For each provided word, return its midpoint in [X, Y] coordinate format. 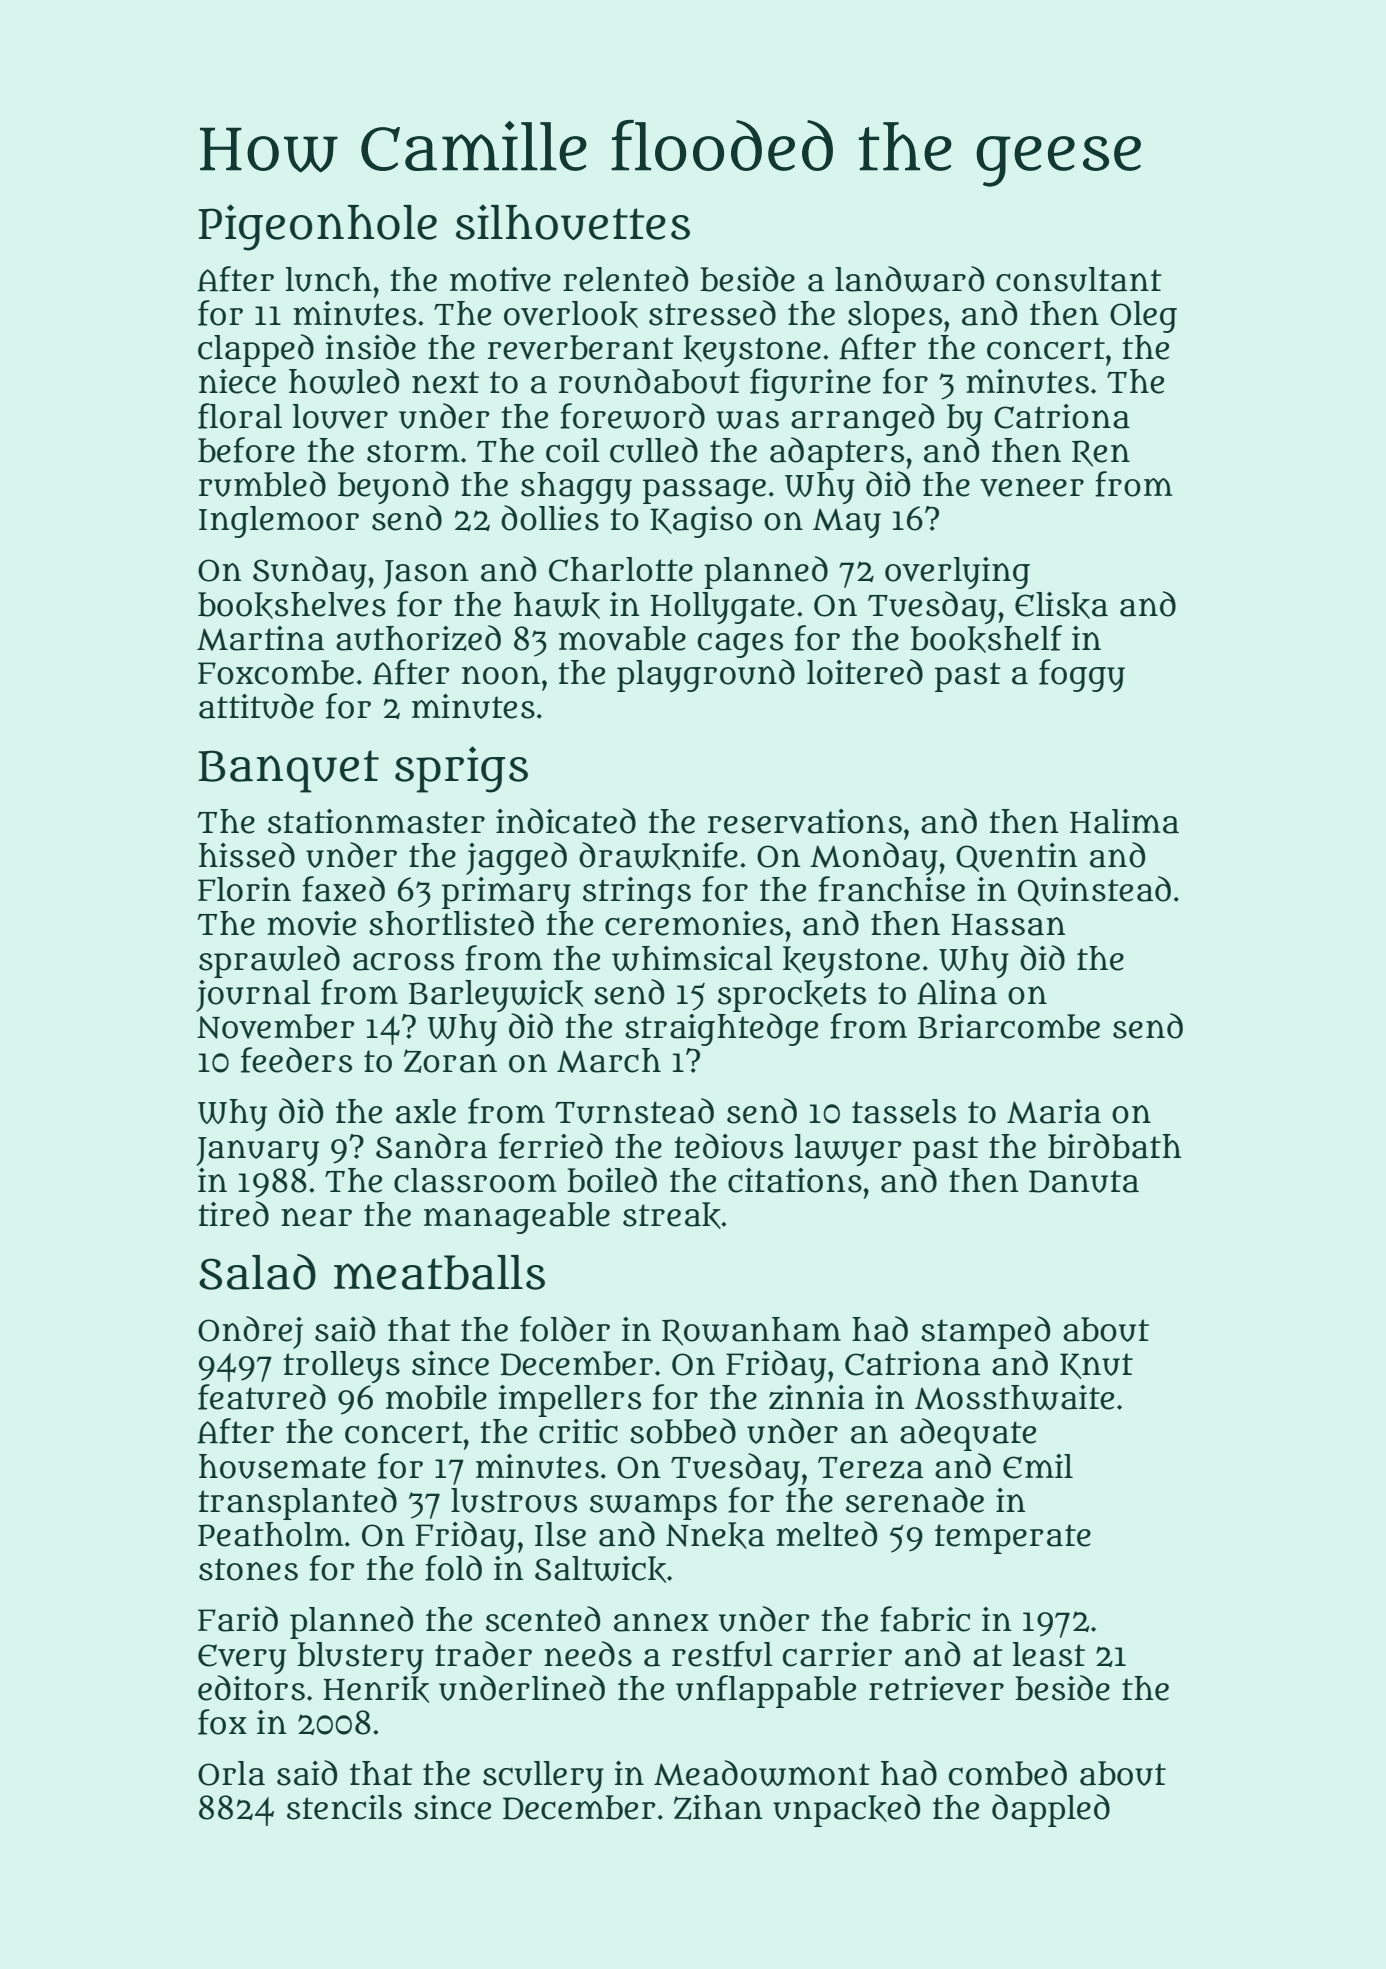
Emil [1038, 1466]
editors [251, 1688]
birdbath [1115, 1146]
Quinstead [1094, 891]
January [257, 1151]
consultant [1079, 279]
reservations [805, 821]
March [609, 1060]
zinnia [816, 1397]
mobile [436, 1397]
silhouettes [573, 222]
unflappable [766, 1691]
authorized [418, 638]
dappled [1051, 1810]
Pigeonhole [318, 227]
